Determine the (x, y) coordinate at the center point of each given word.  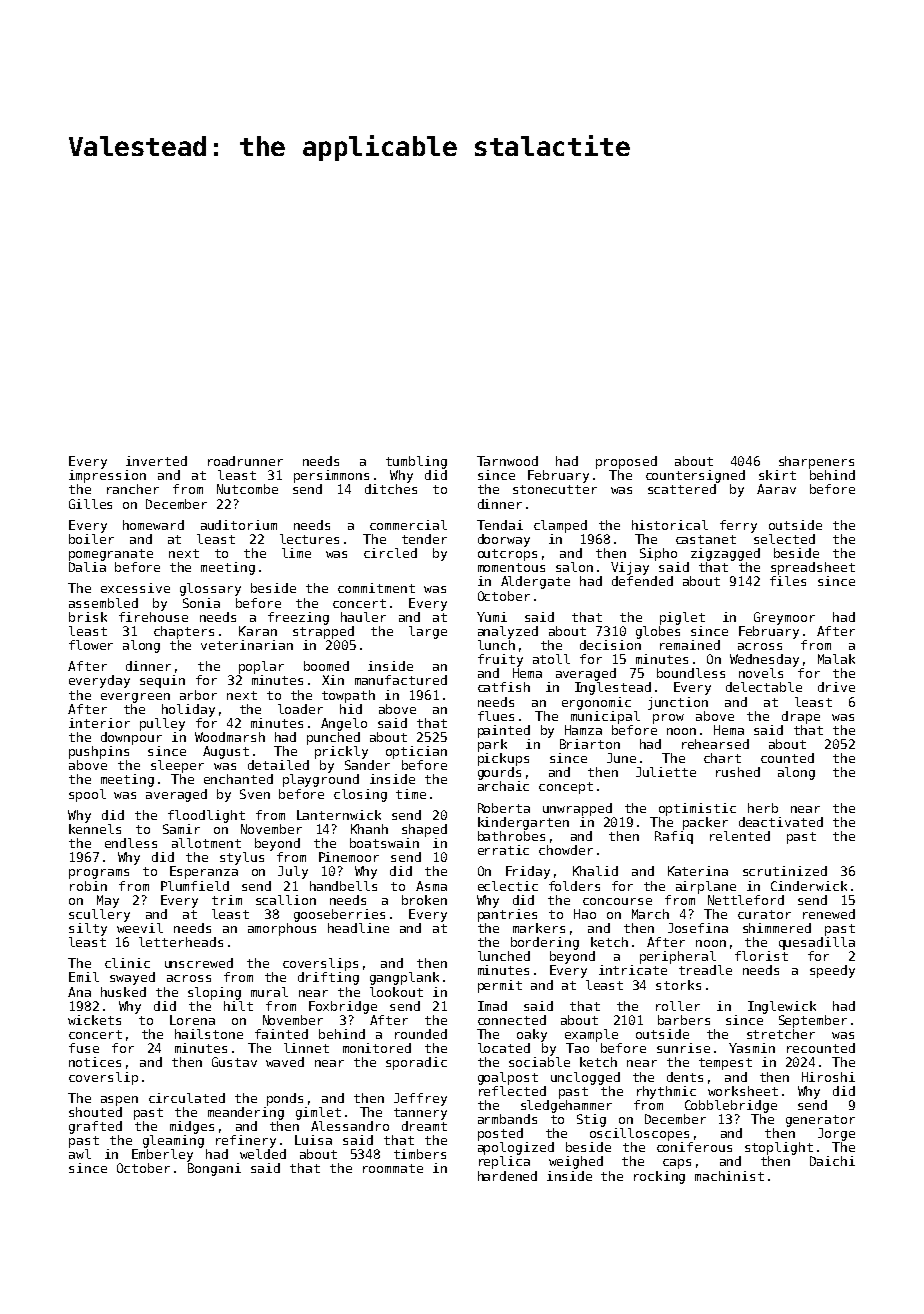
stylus (242, 858)
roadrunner (245, 461)
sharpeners (816, 462)
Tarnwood (507, 461)
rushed (738, 772)
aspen (119, 1101)
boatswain (384, 843)
